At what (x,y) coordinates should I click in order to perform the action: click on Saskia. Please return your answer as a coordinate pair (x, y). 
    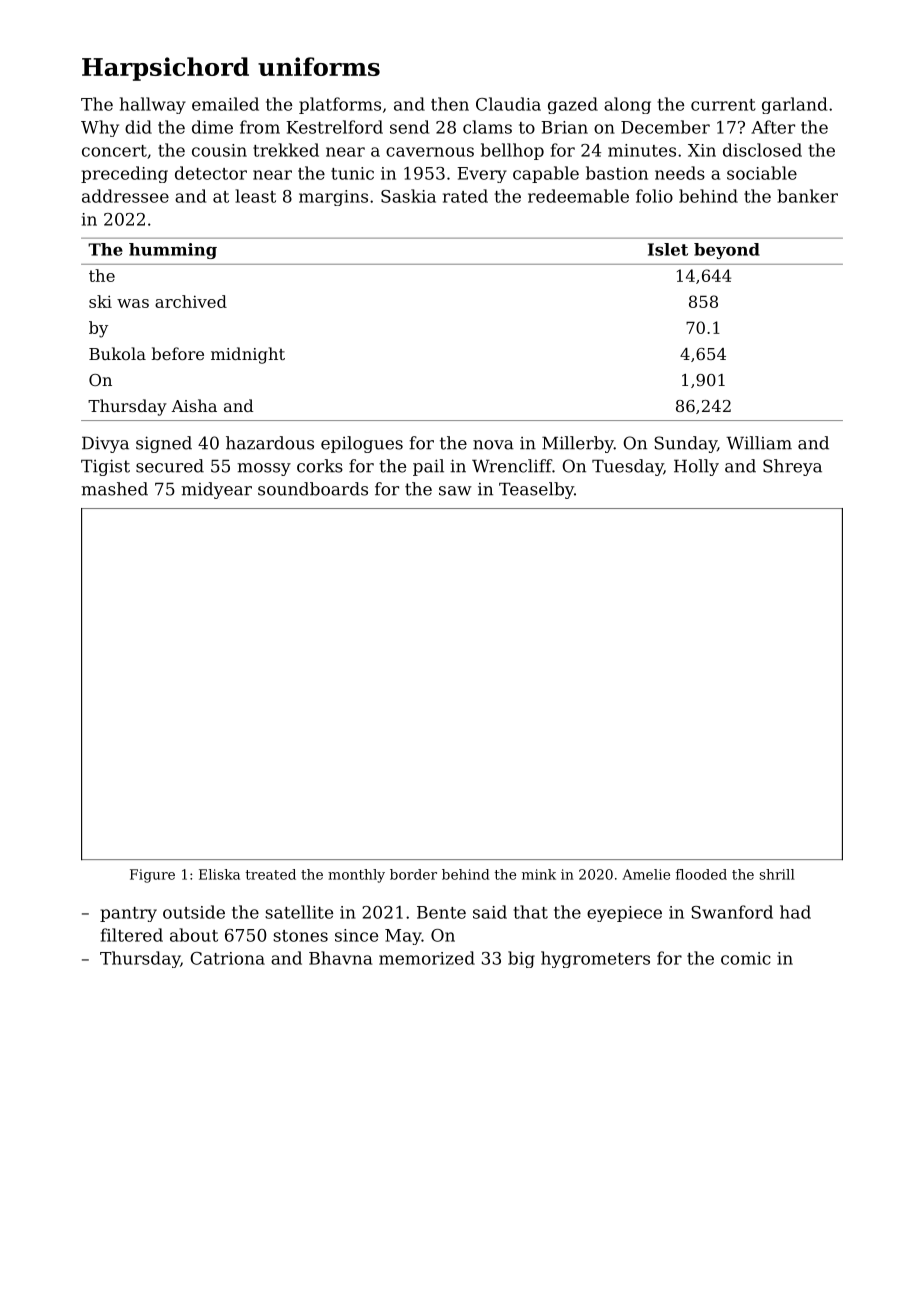
    Looking at the image, I should click on (408, 196).
